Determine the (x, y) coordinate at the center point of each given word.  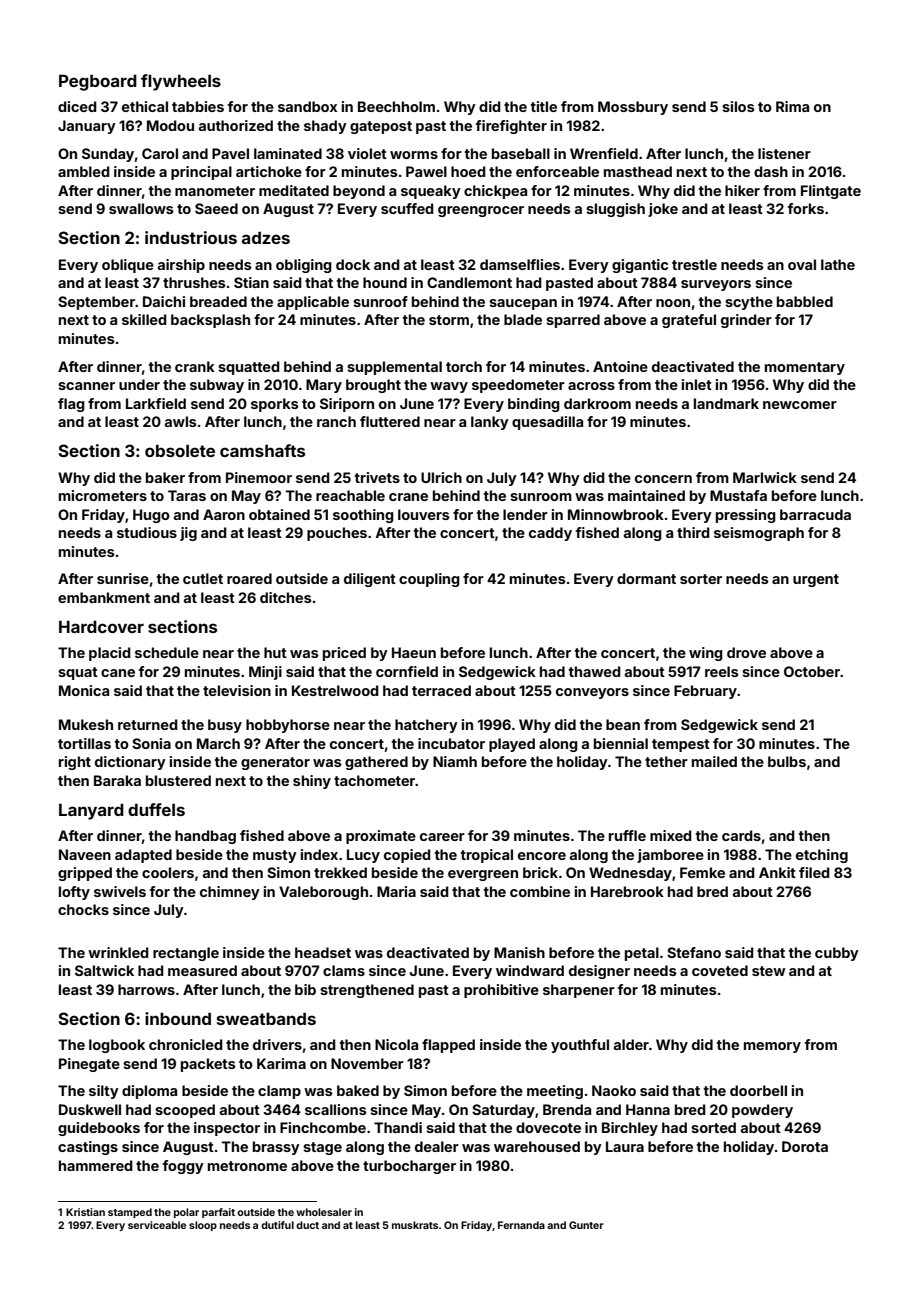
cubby (837, 954)
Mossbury (633, 108)
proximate (381, 837)
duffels (156, 809)
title (544, 106)
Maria (396, 891)
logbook (117, 1046)
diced (77, 106)
